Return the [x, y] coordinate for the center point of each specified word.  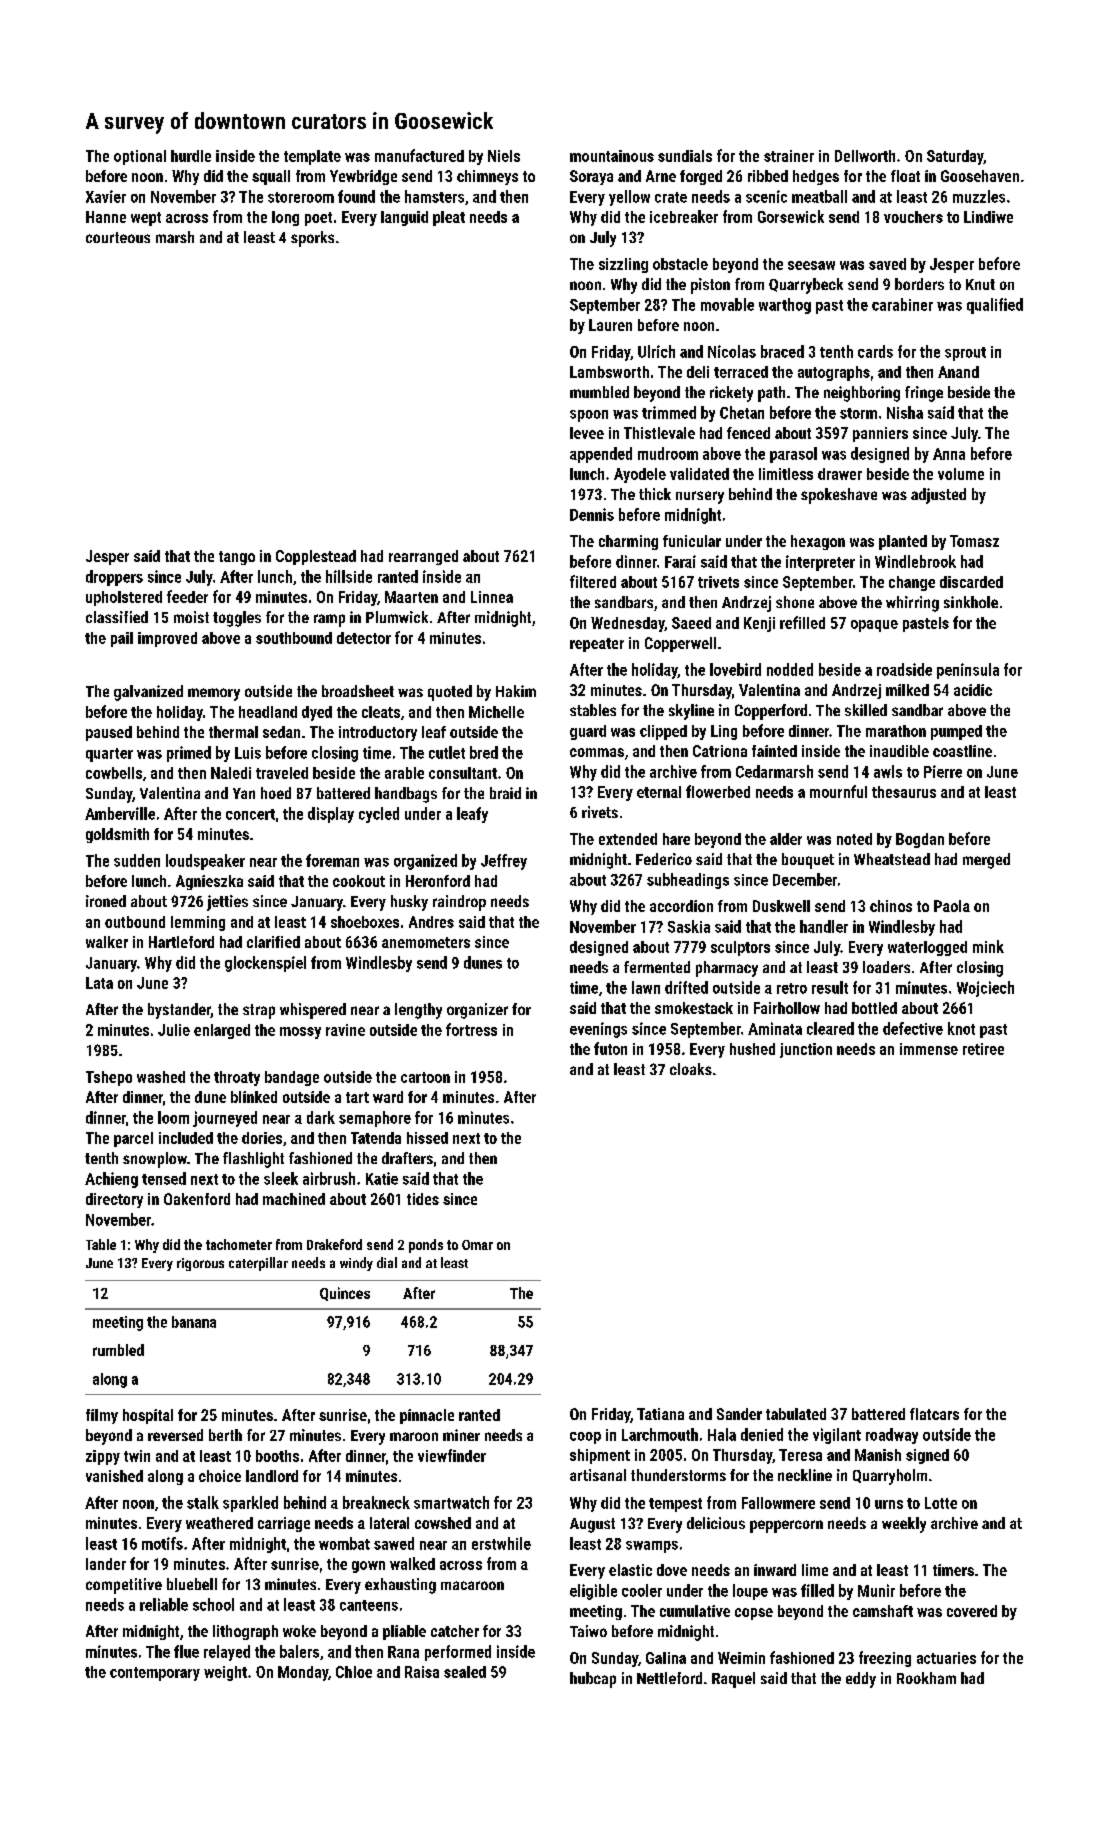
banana [194, 1322]
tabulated [796, 1414]
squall [271, 177]
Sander [739, 1414]
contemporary [155, 1674]
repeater [597, 645]
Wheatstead [892, 859]
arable [404, 773]
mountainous [612, 156]
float [905, 176]
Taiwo [588, 1631]
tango [237, 558]
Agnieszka [209, 882]
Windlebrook [915, 561]
